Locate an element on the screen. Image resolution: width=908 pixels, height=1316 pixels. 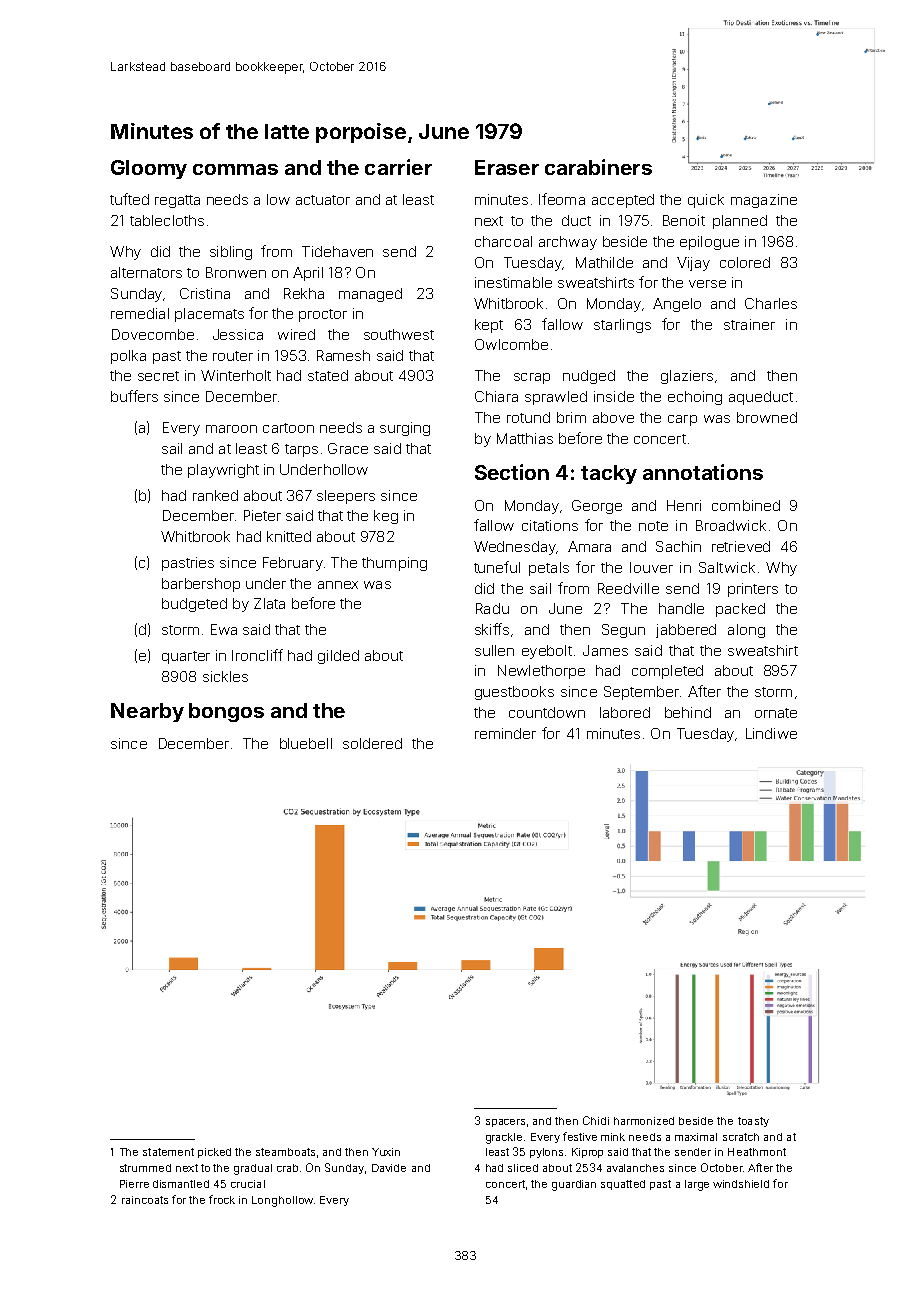
windshield is located at coordinates (741, 1184).
